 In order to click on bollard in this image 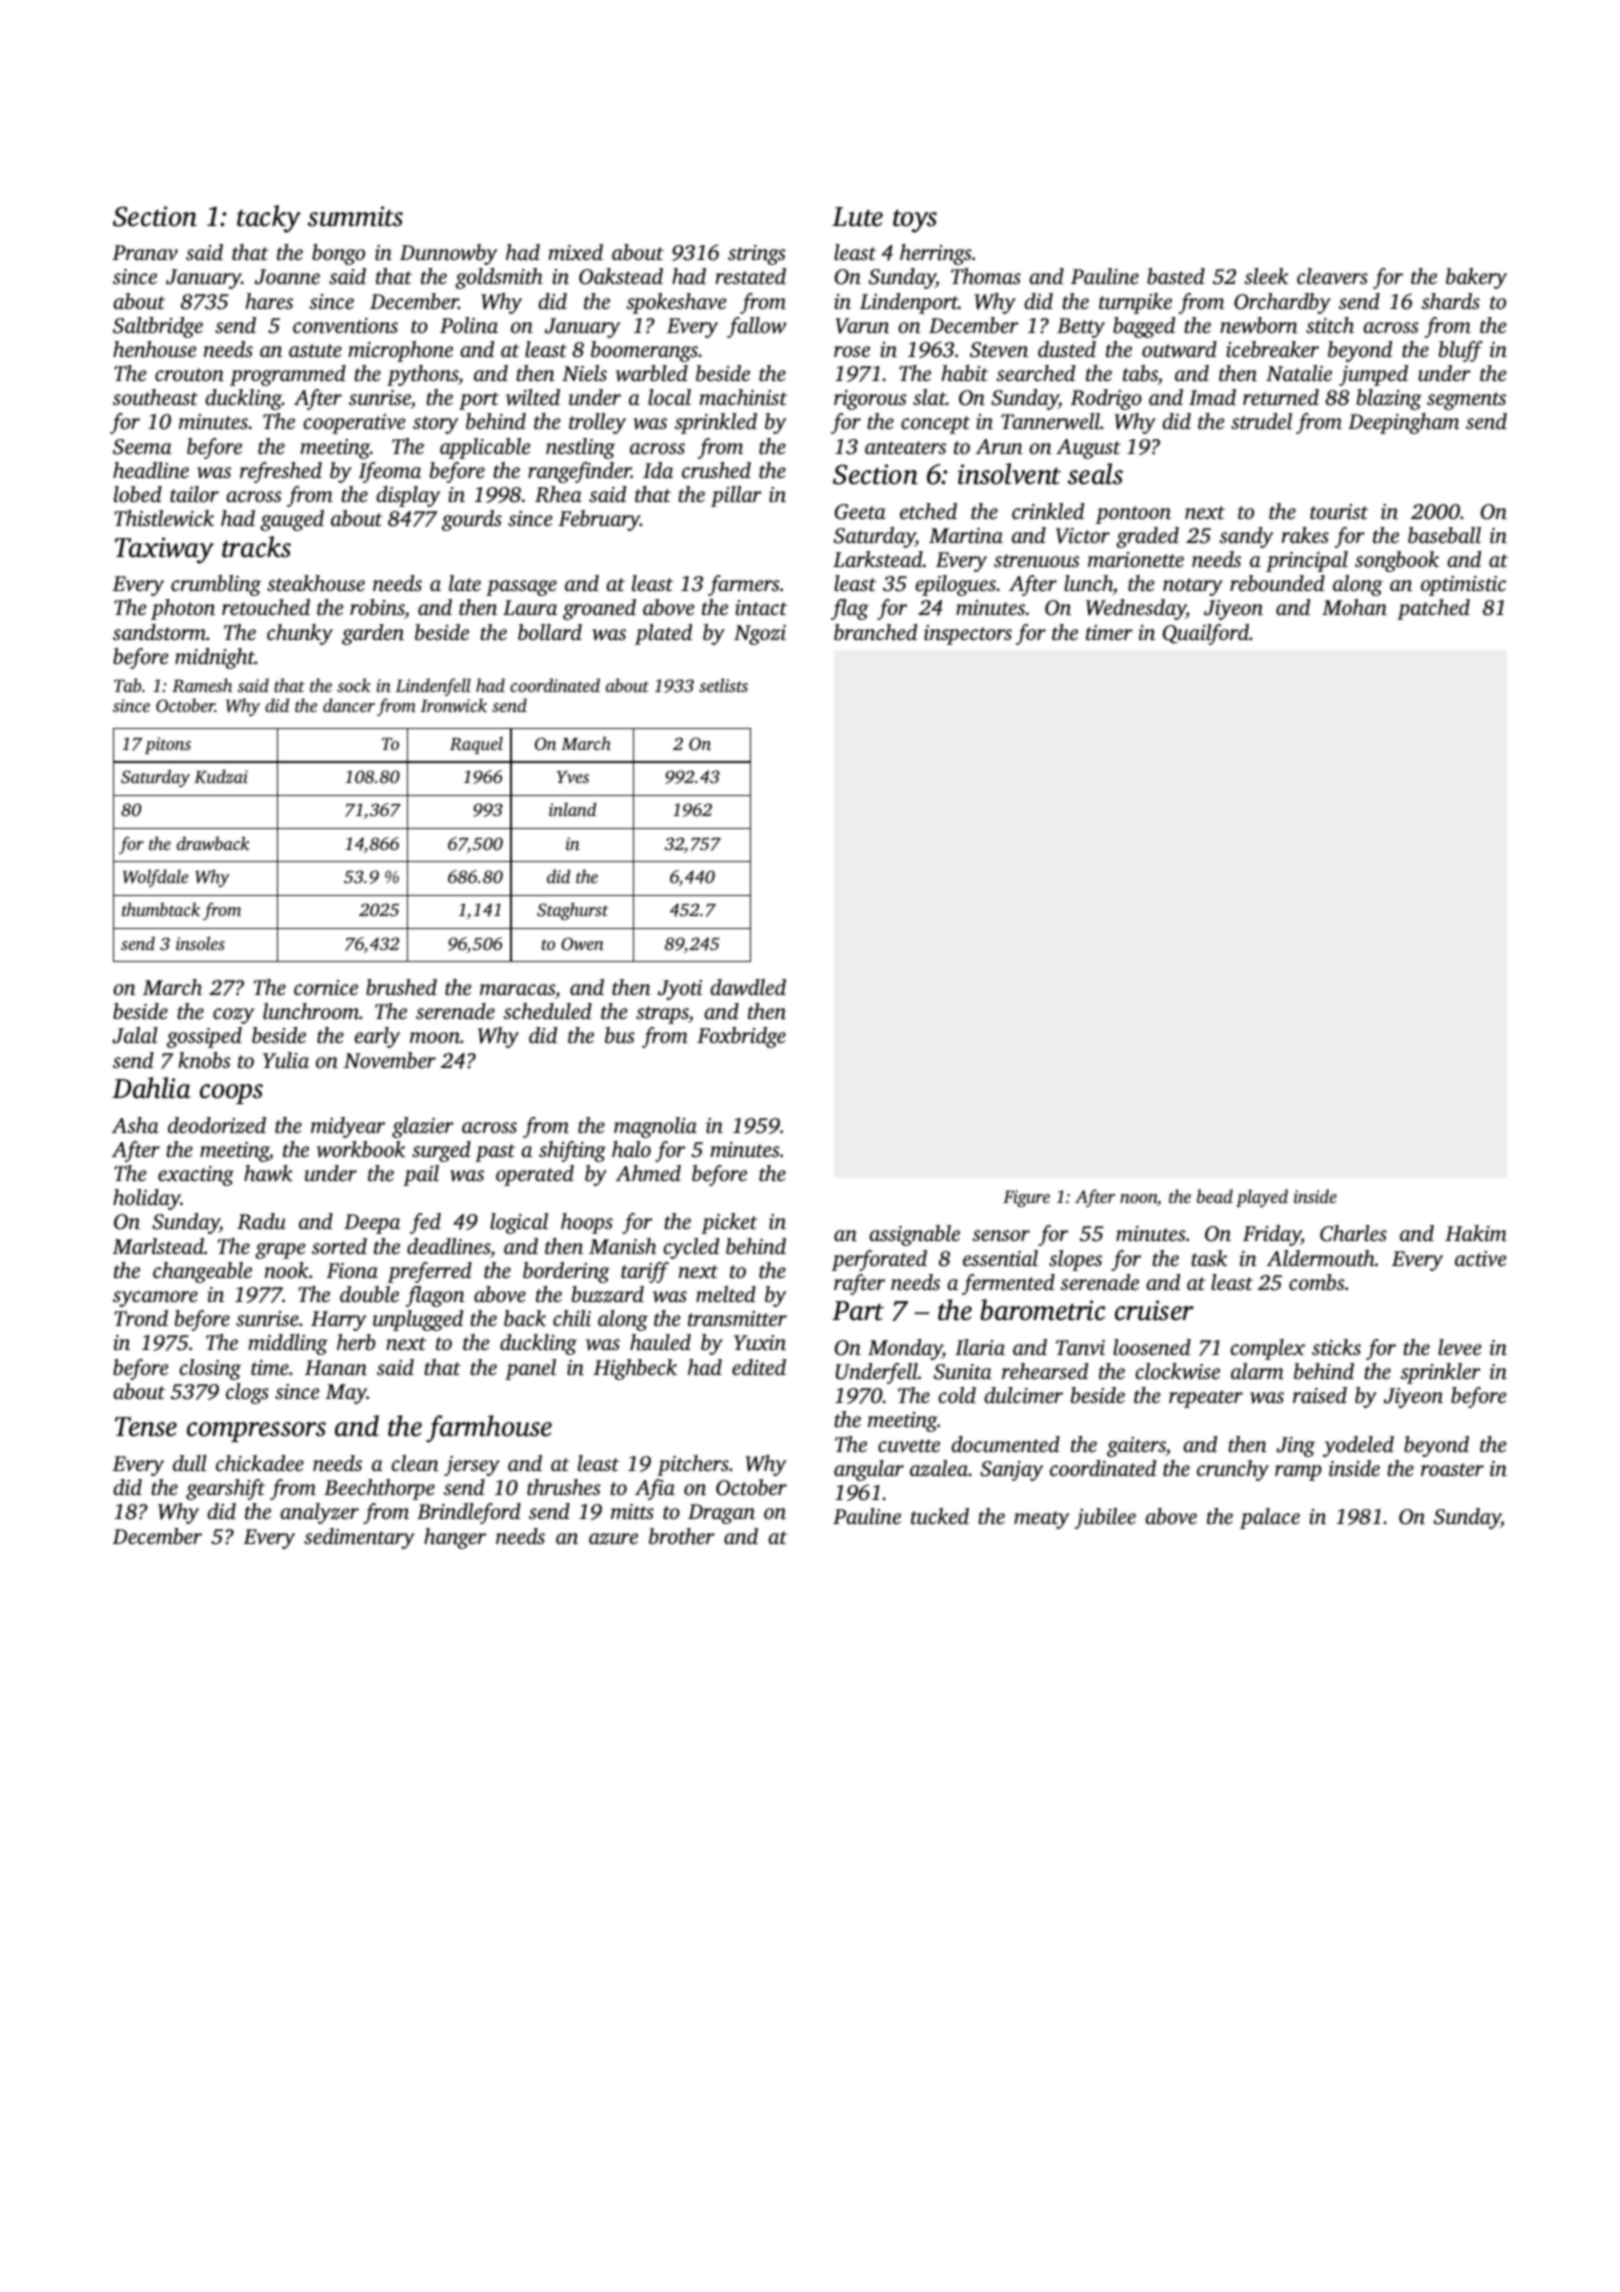, I will do `click(550, 632)`.
